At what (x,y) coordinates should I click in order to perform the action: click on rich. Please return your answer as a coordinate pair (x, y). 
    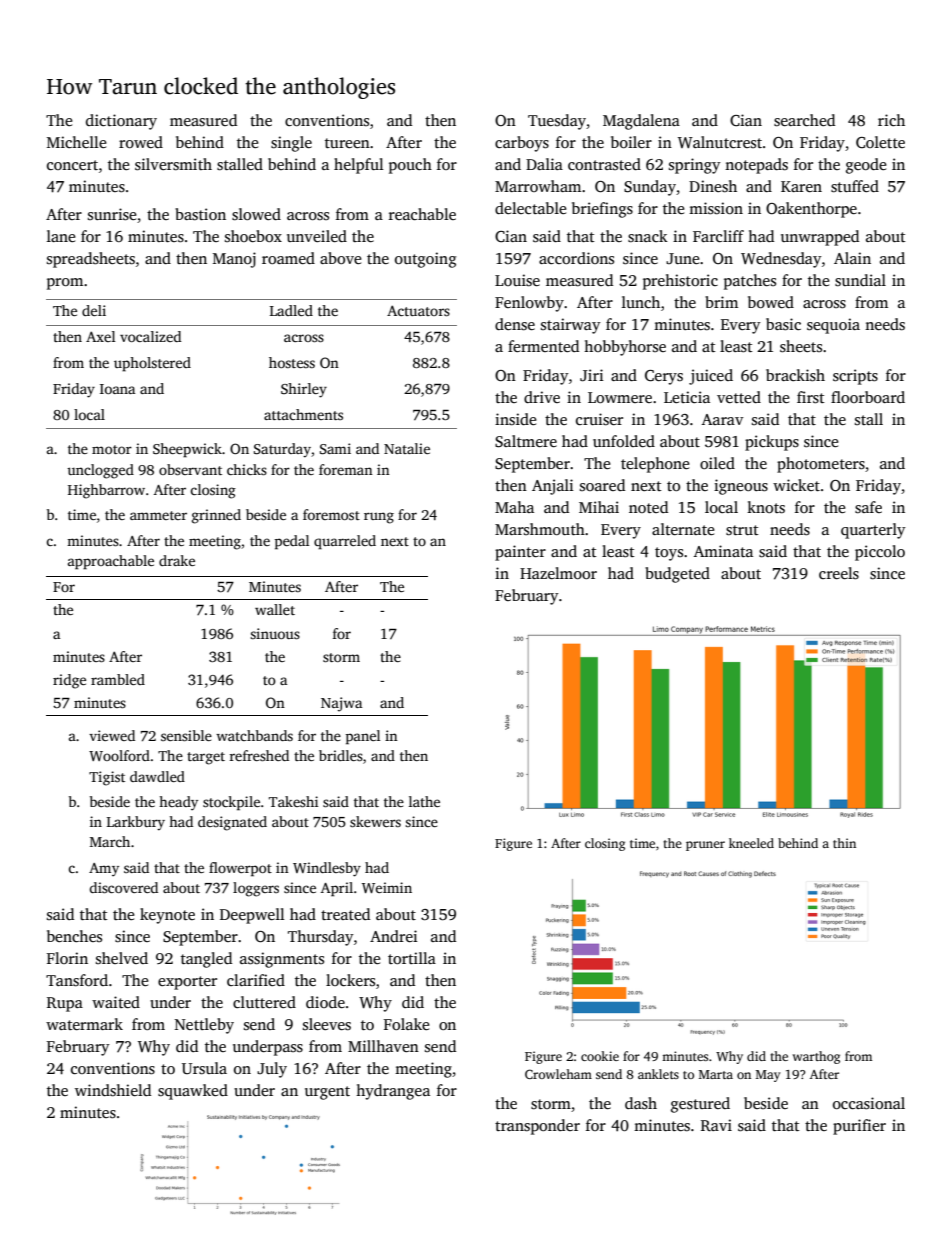
    Looking at the image, I should click on (891, 120).
